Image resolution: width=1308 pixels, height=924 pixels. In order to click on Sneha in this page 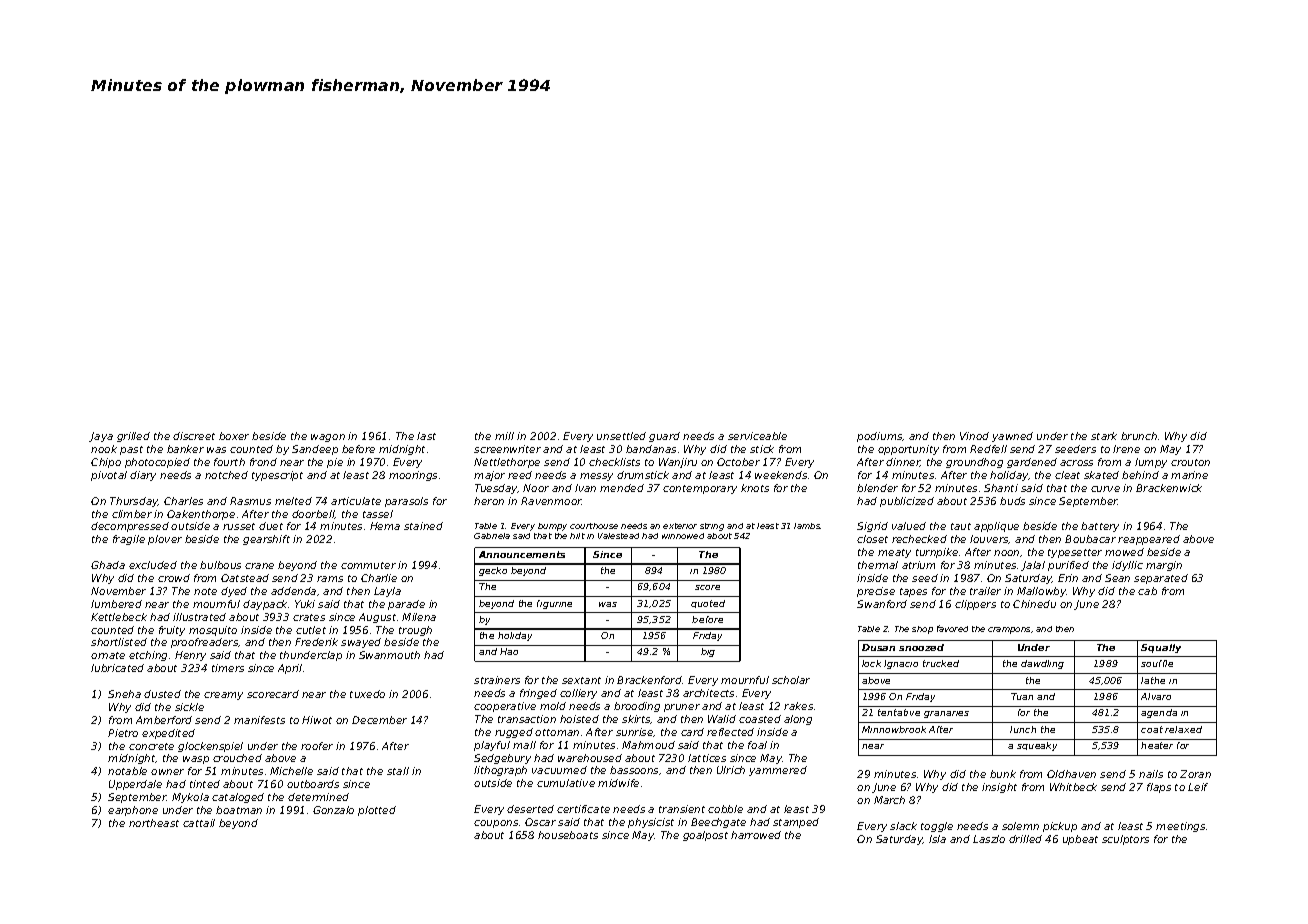, I will do `click(124, 694)`.
